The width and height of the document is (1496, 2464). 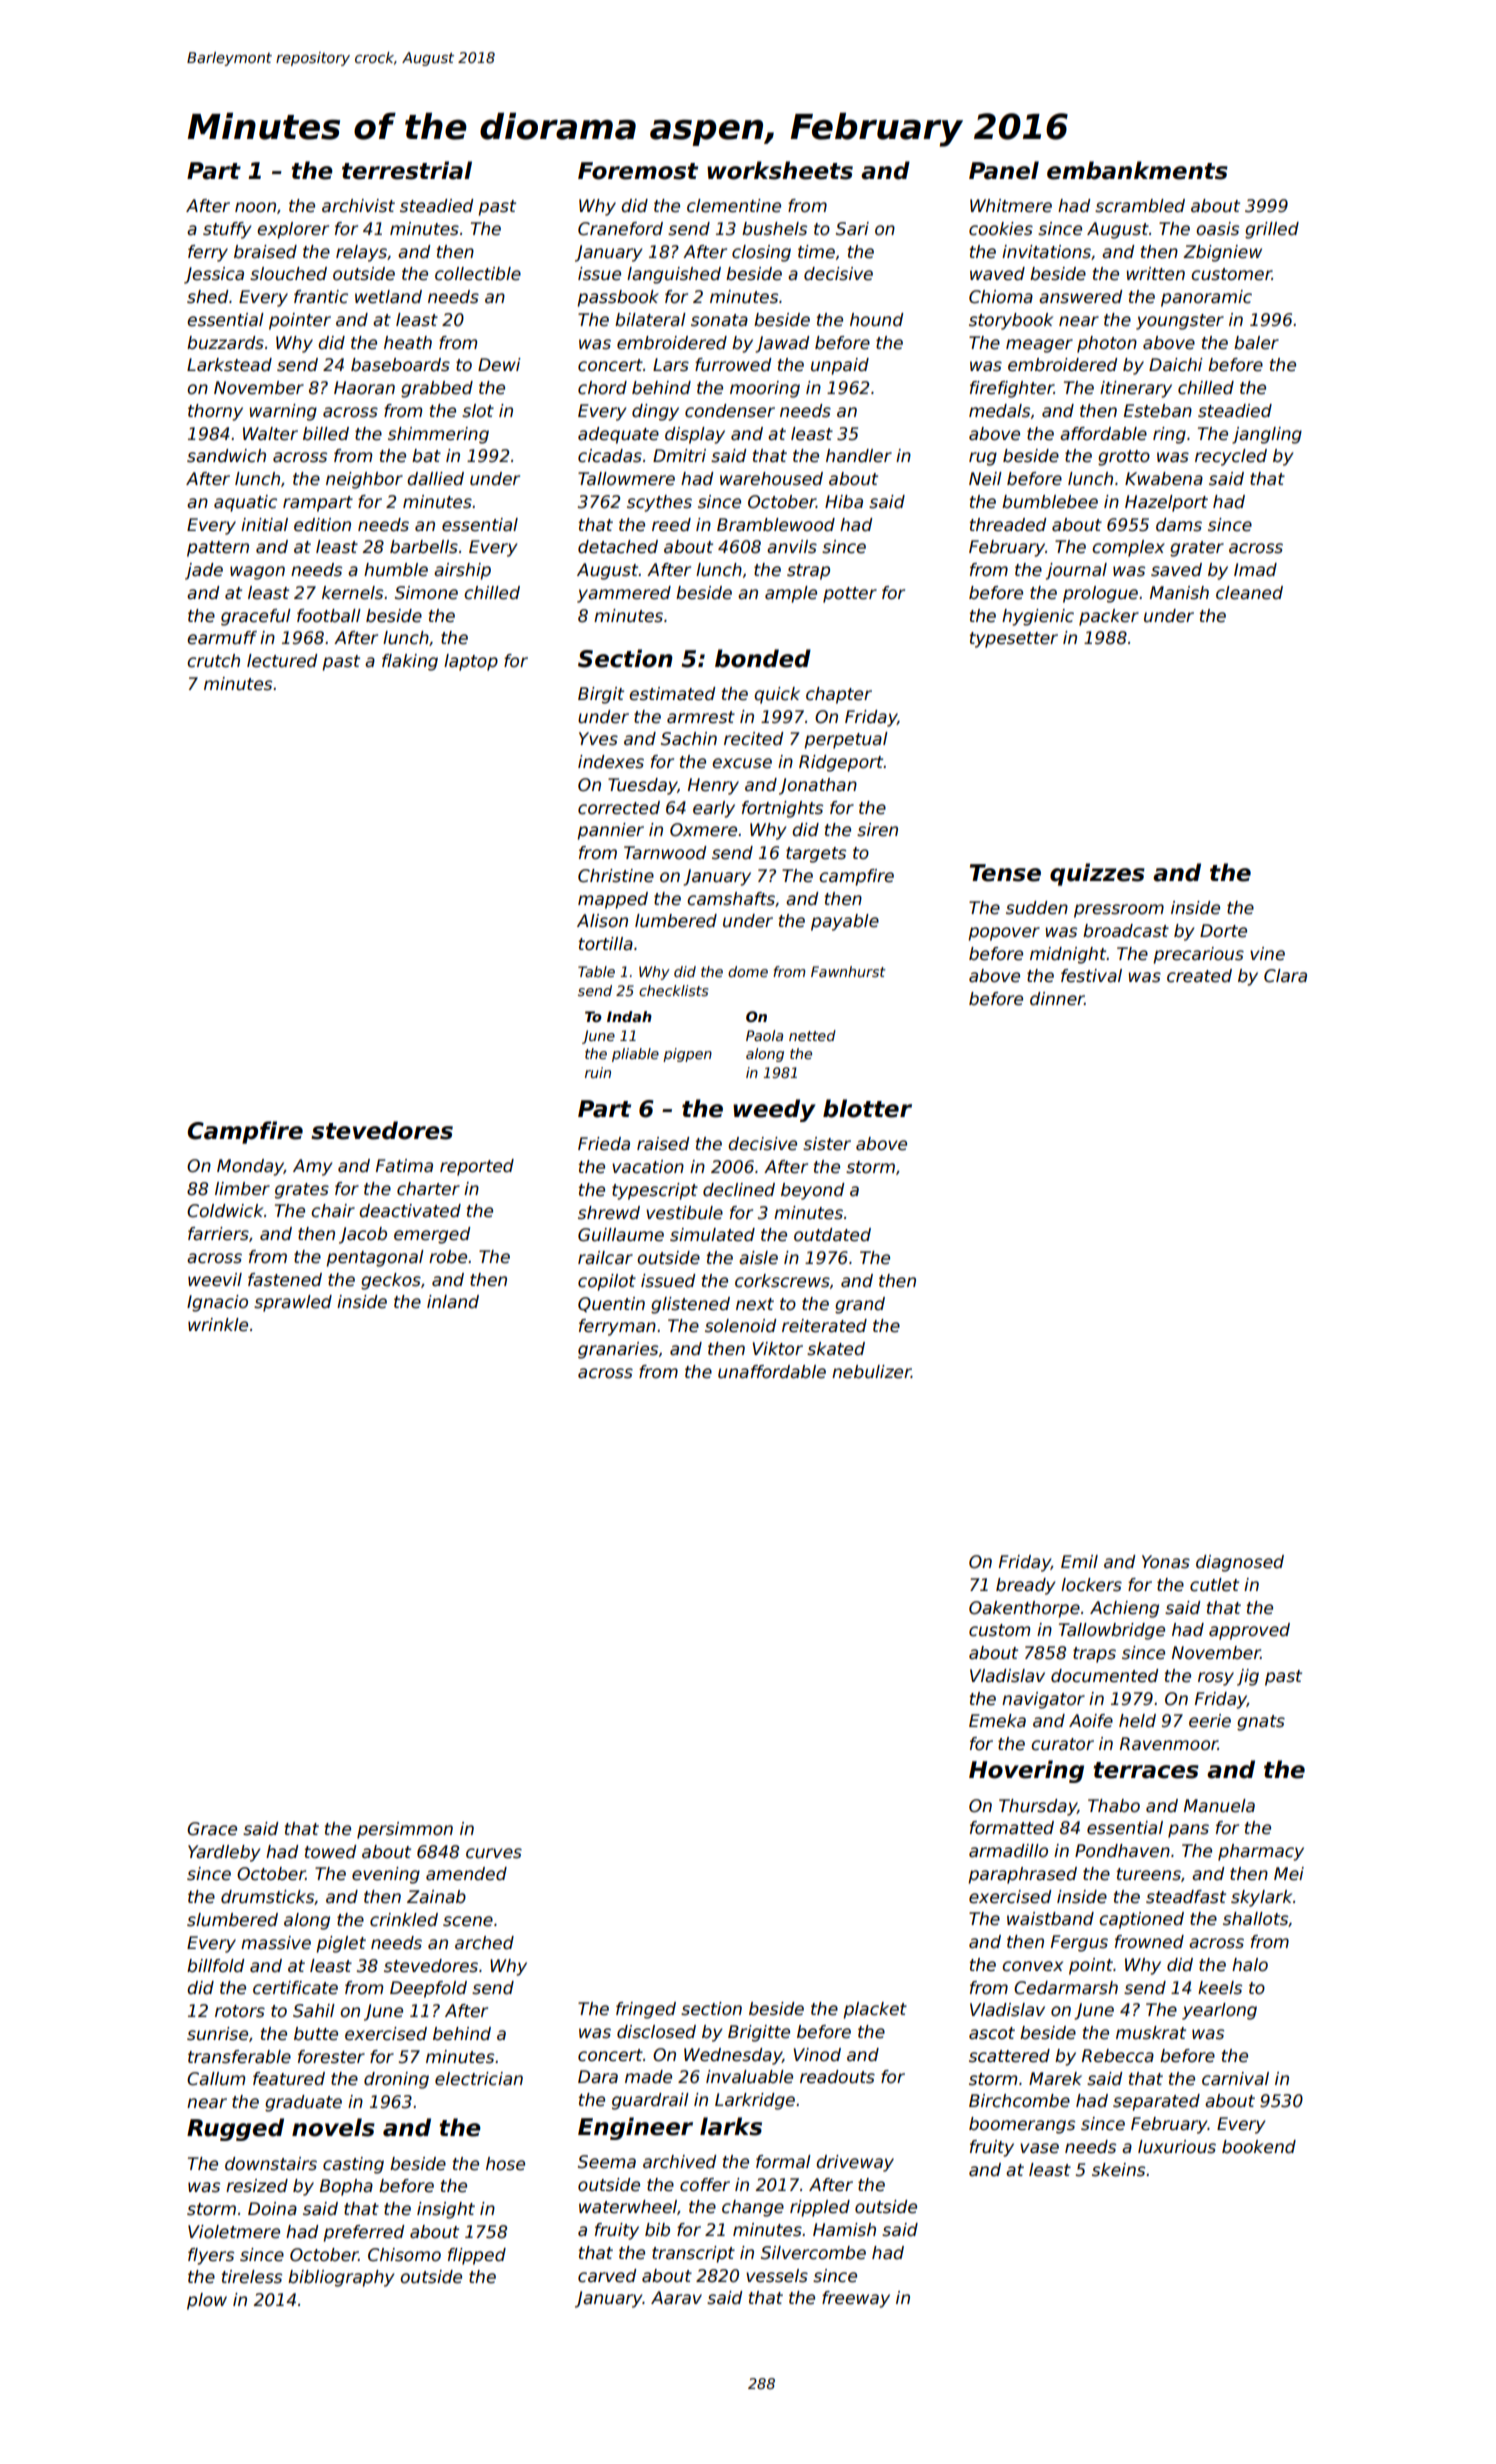 What do you see at coordinates (215, 1966) in the document?
I see `billfold` at bounding box center [215, 1966].
